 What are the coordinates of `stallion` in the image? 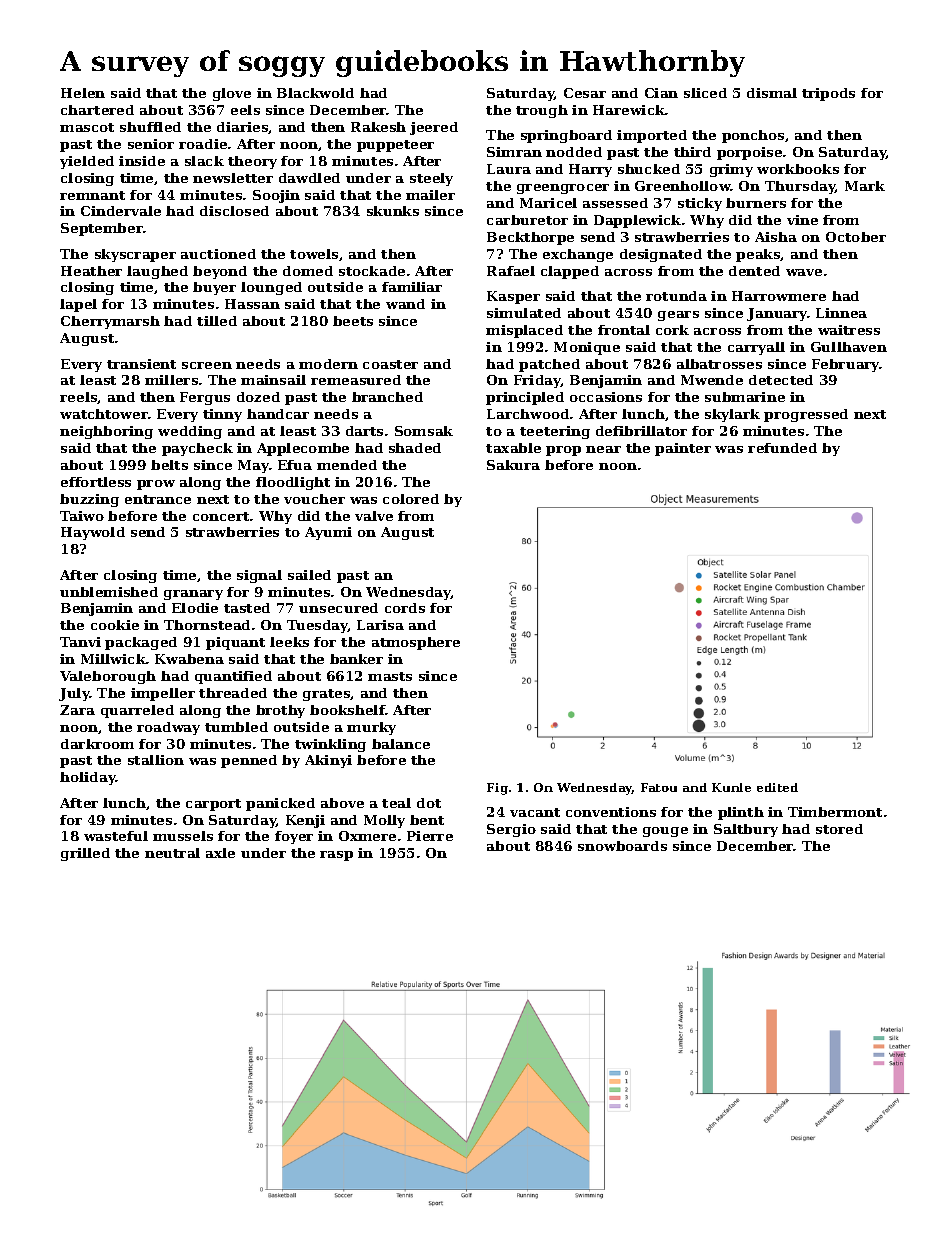 It's located at (156, 760).
